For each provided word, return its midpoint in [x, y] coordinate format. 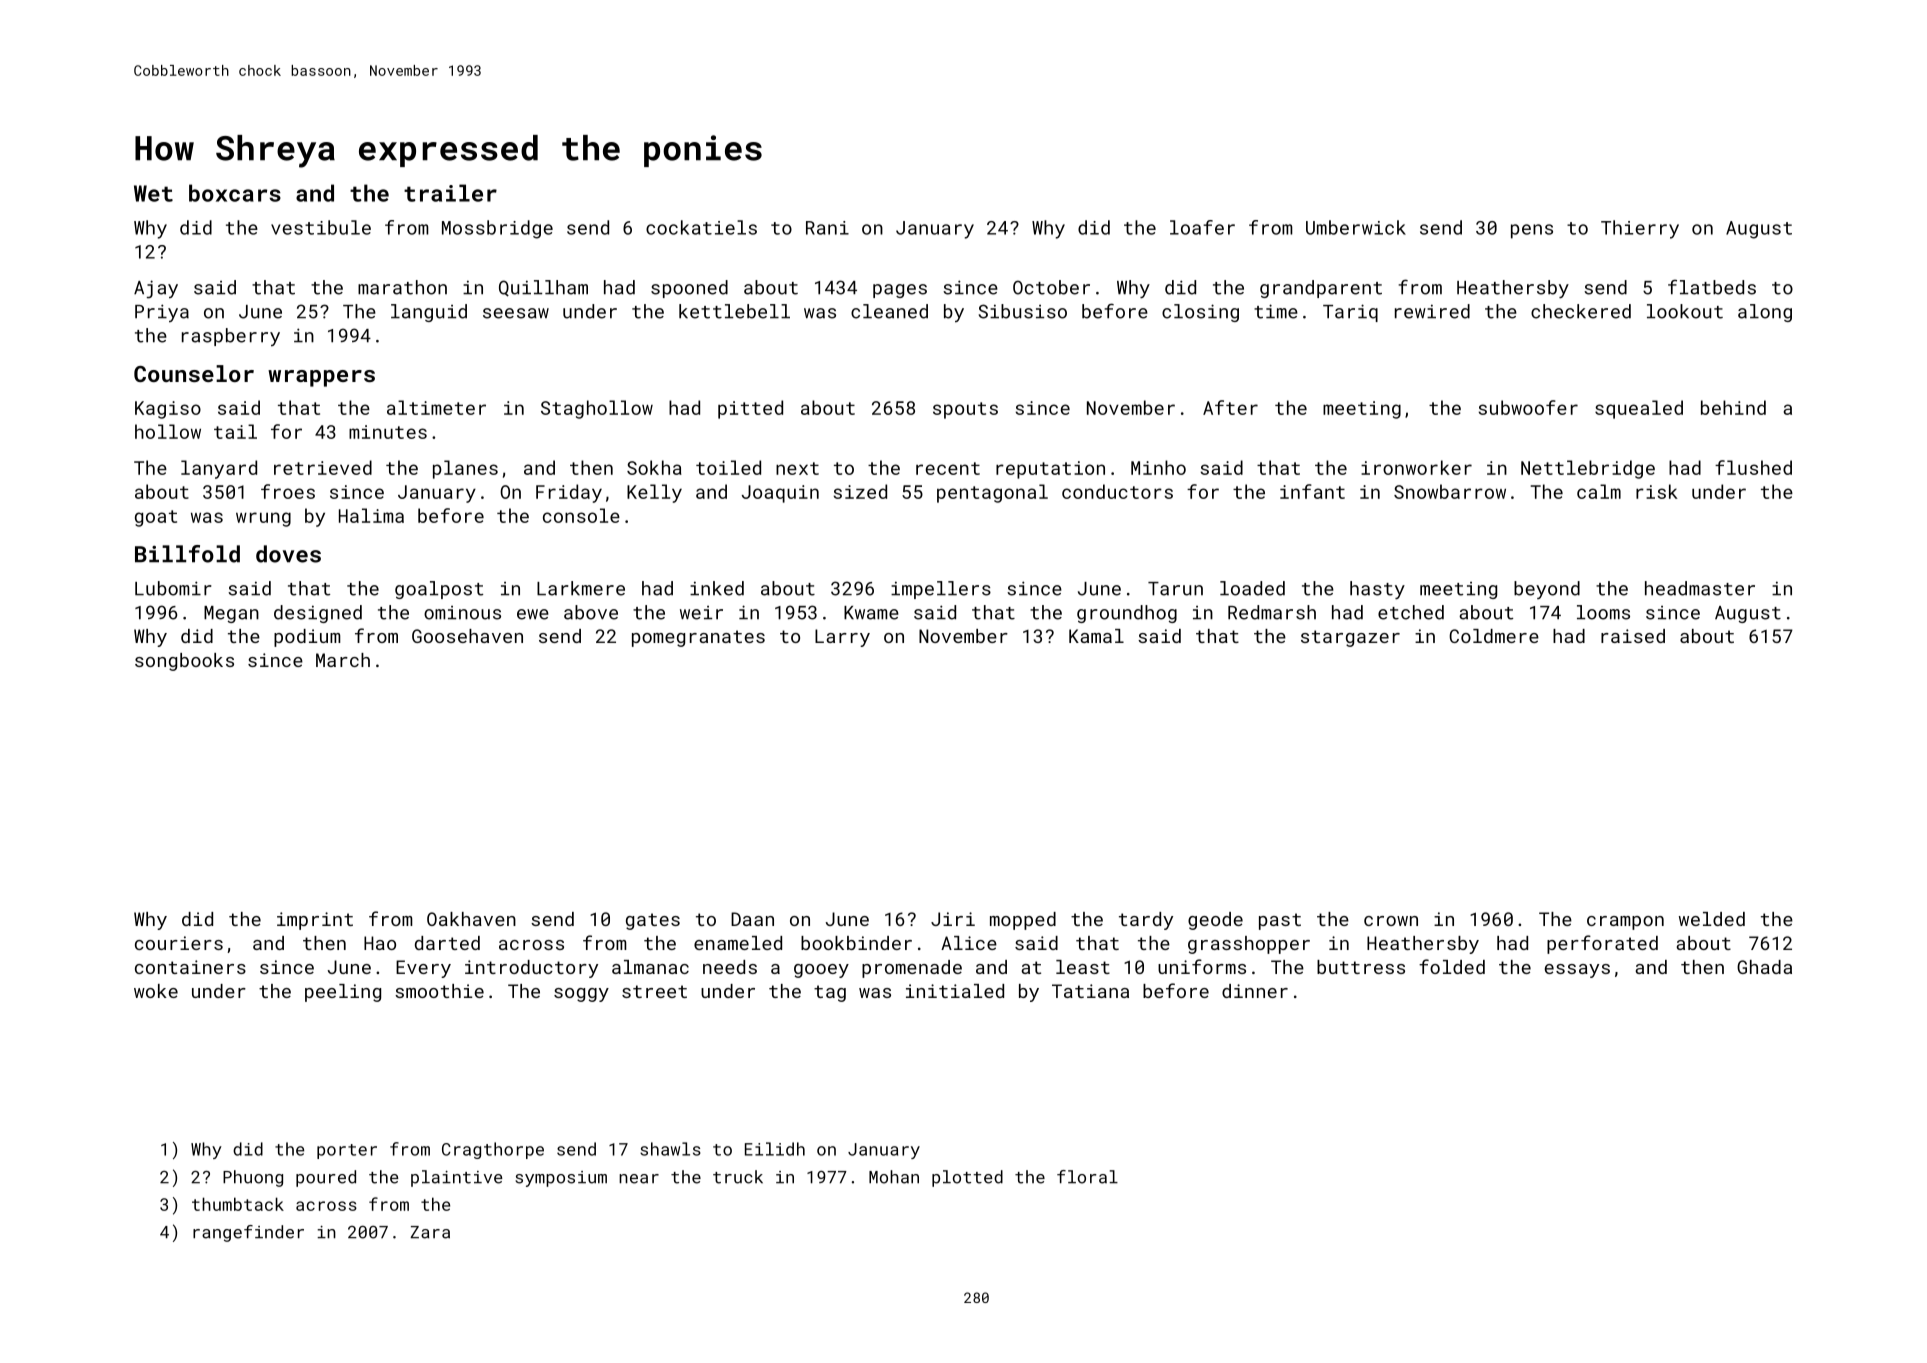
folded [1452, 966]
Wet [153, 193]
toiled [728, 467]
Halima [371, 515]
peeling [343, 993]
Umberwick [1356, 227]
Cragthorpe [493, 1150]
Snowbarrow [1450, 491]
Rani [827, 228]
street [654, 991]
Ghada [1764, 967]
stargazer [1350, 638]
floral [1087, 1177]
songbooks [184, 662]
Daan [752, 919]
